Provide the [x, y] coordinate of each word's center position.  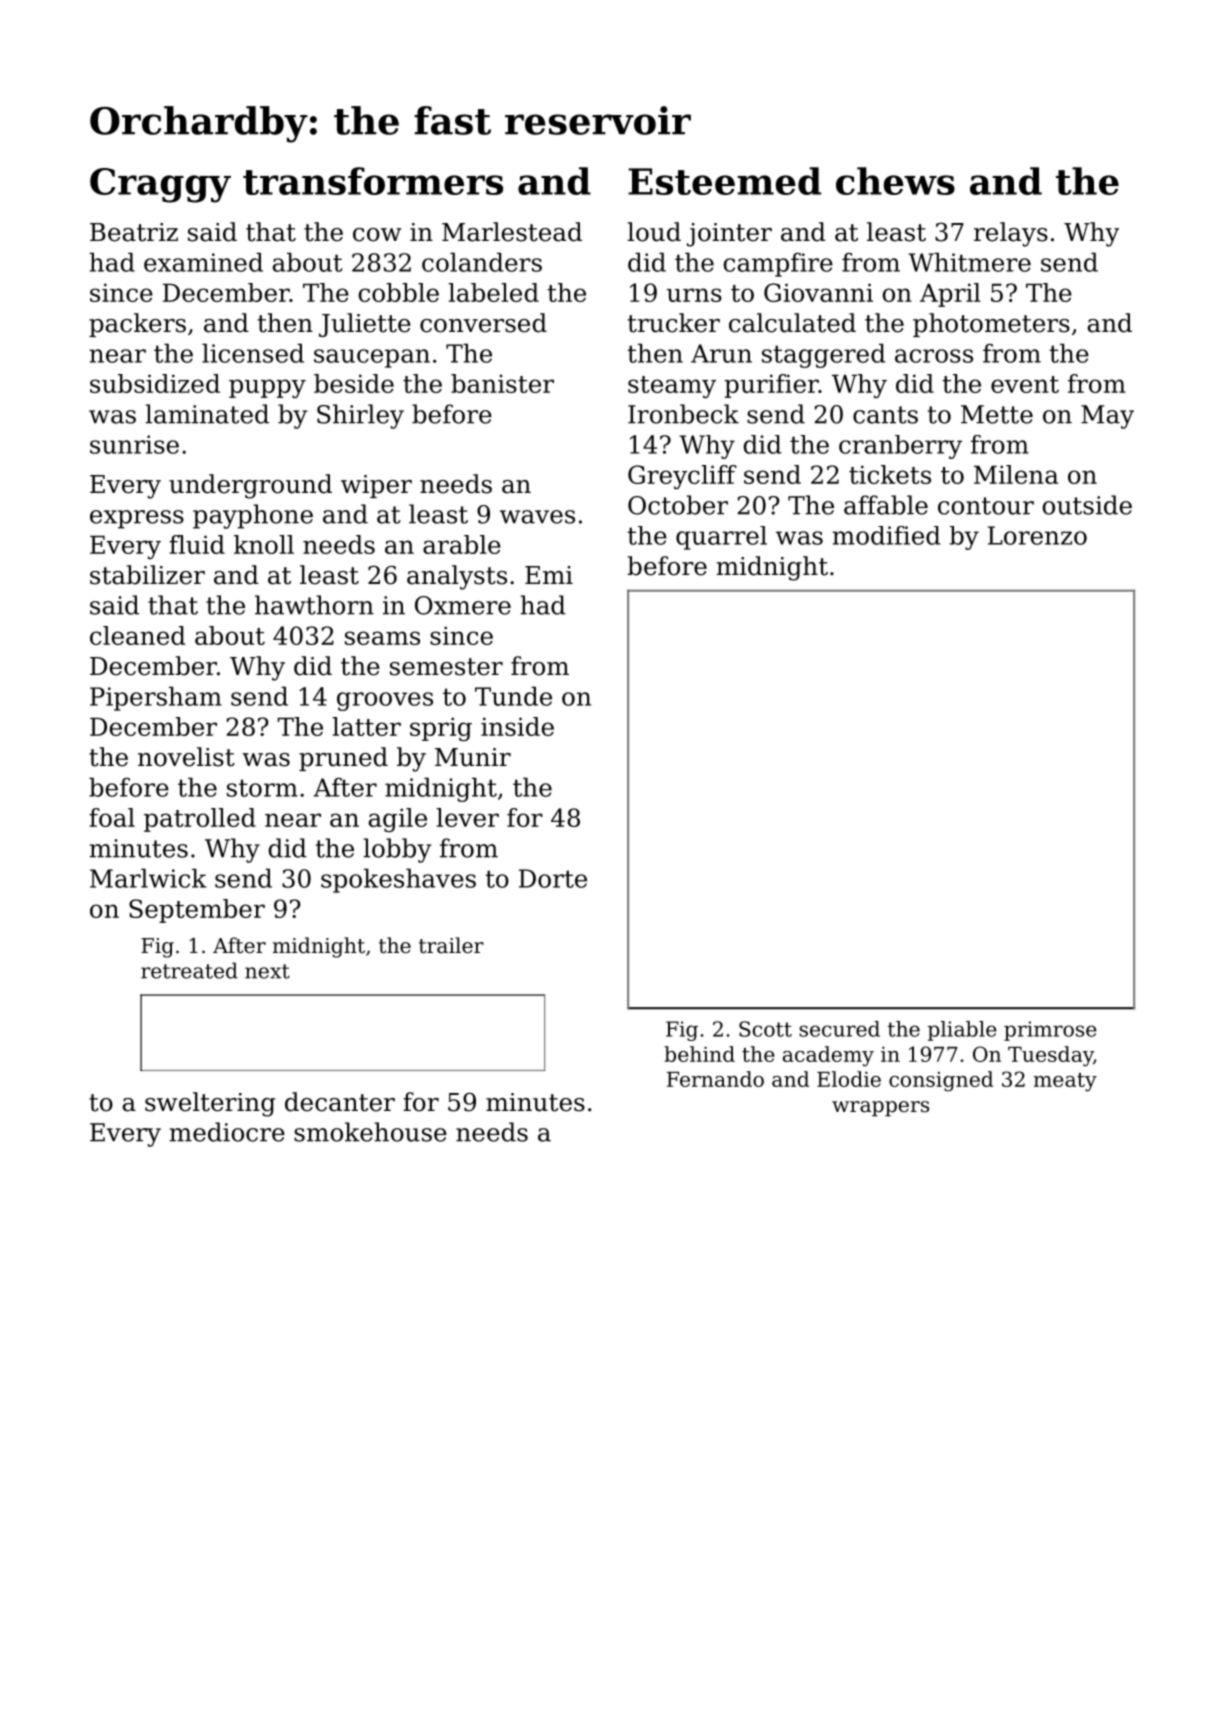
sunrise [134, 444]
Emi [549, 575]
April [950, 295]
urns [694, 295]
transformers [373, 181]
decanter [340, 1102]
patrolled [200, 820]
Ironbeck [683, 414]
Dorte [553, 878]
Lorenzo [1037, 535]
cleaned [137, 635]
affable [886, 505]
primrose [1050, 1031]
